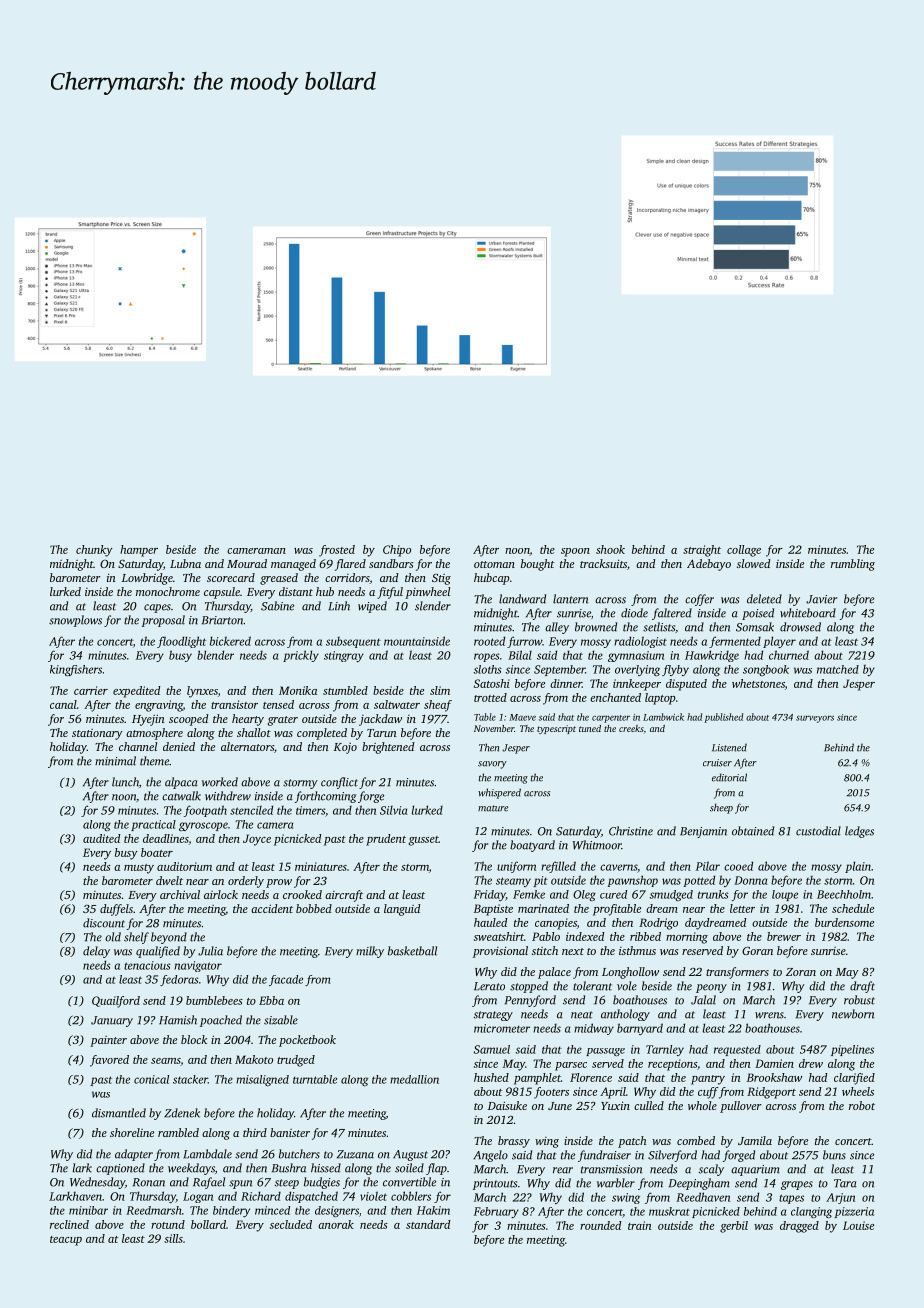  What do you see at coordinates (168, 591) in the page?
I see `monochrome` at bounding box center [168, 591].
